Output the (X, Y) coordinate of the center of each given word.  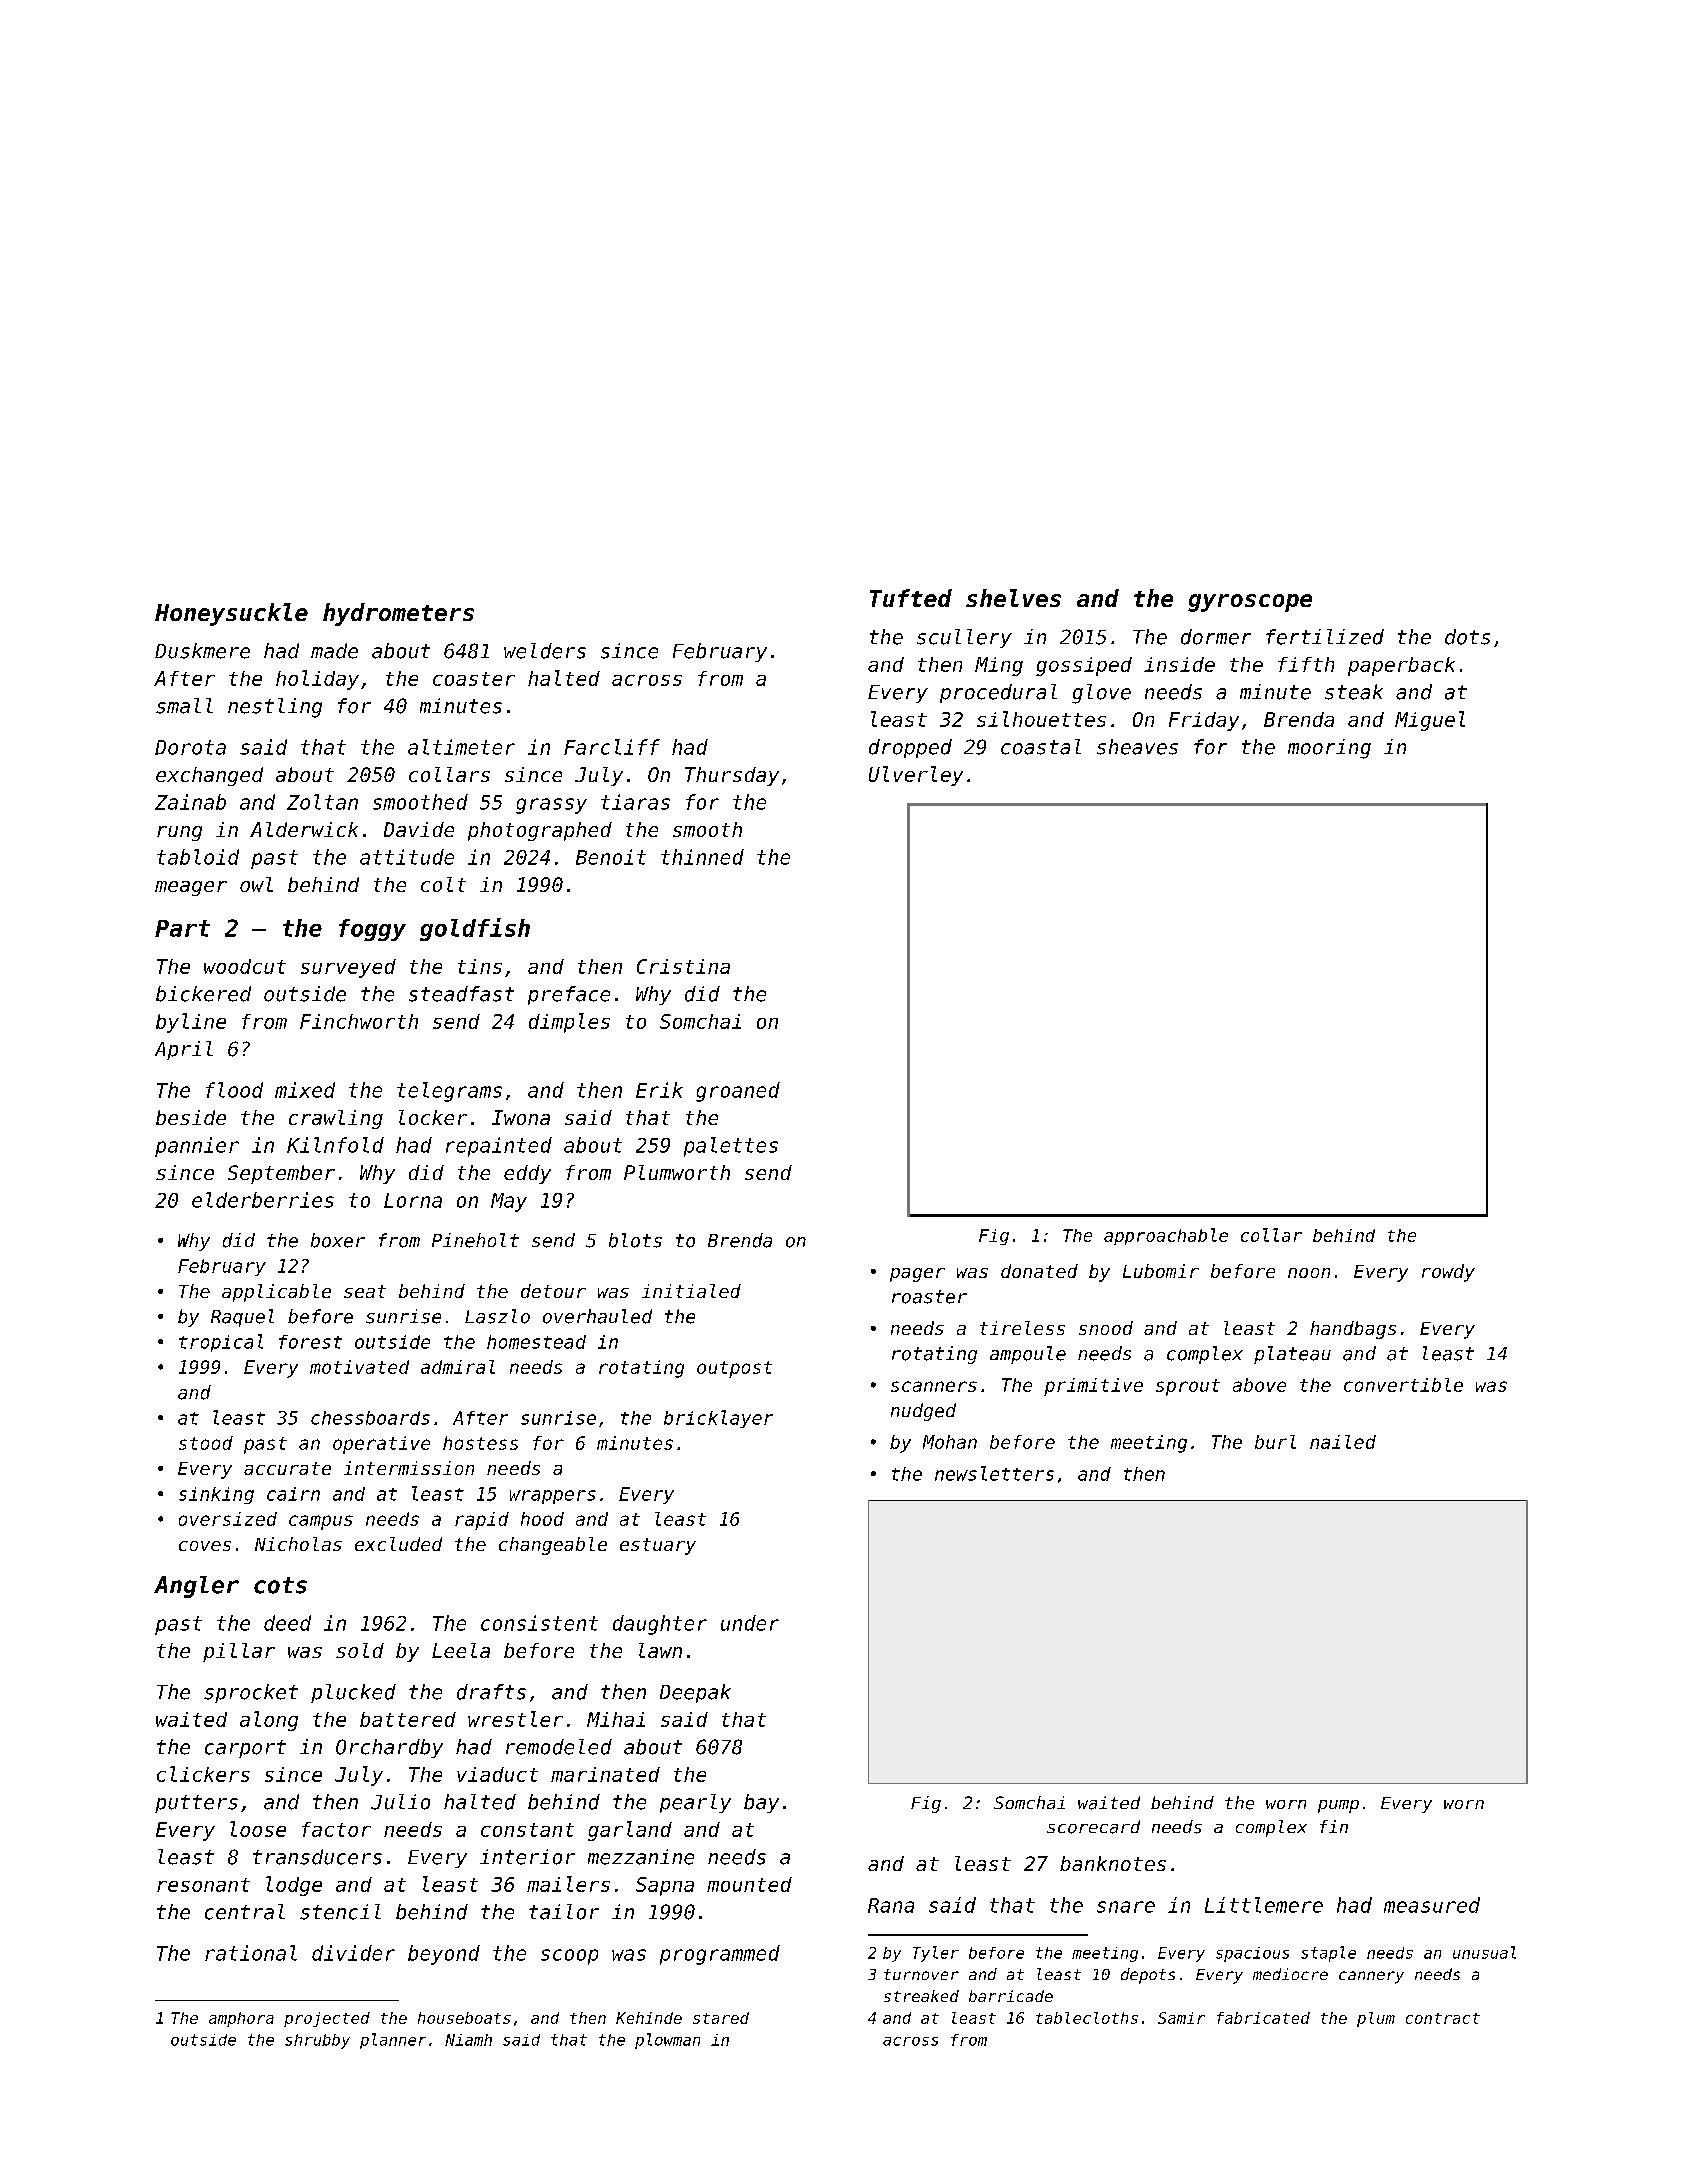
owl (256, 884)
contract (1443, 2018)
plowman (667, 2041)
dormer (1216, 637)
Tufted (911, 598)
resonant (203, 1885)
